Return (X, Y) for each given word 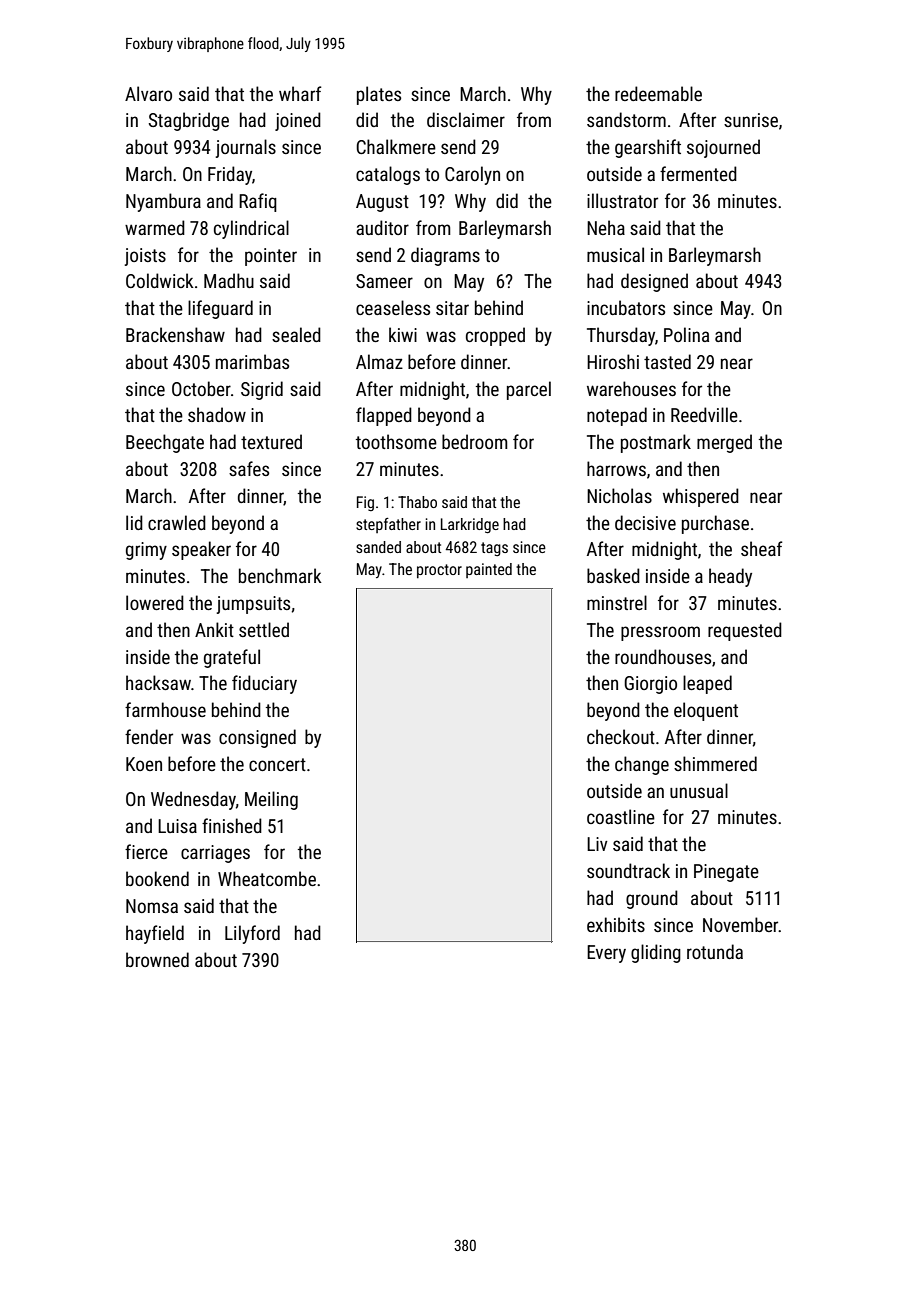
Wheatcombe (267, 878)
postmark (656, 443)
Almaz (379, 361)
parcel (529, 390)
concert (277, 764)
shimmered (715, 763)
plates (379, 95)
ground (652, 899)
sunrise (751, 120)
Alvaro (148, 93)
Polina (686, 334)
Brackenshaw (175, 334)
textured (271, 441)
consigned (257, 738)
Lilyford (252, 934)
